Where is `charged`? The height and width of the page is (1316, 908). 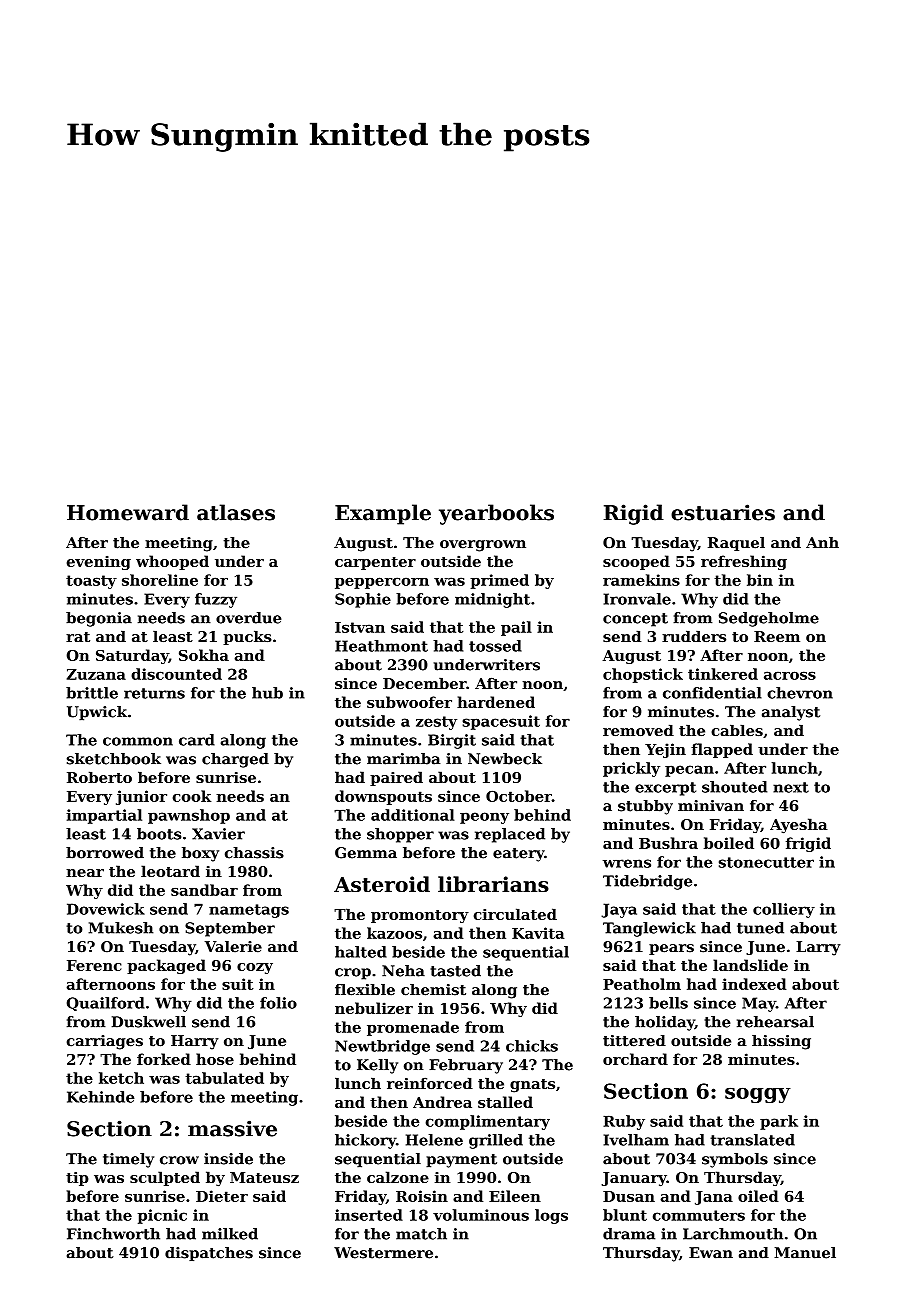 charged is located at coordinates (235, 760).
